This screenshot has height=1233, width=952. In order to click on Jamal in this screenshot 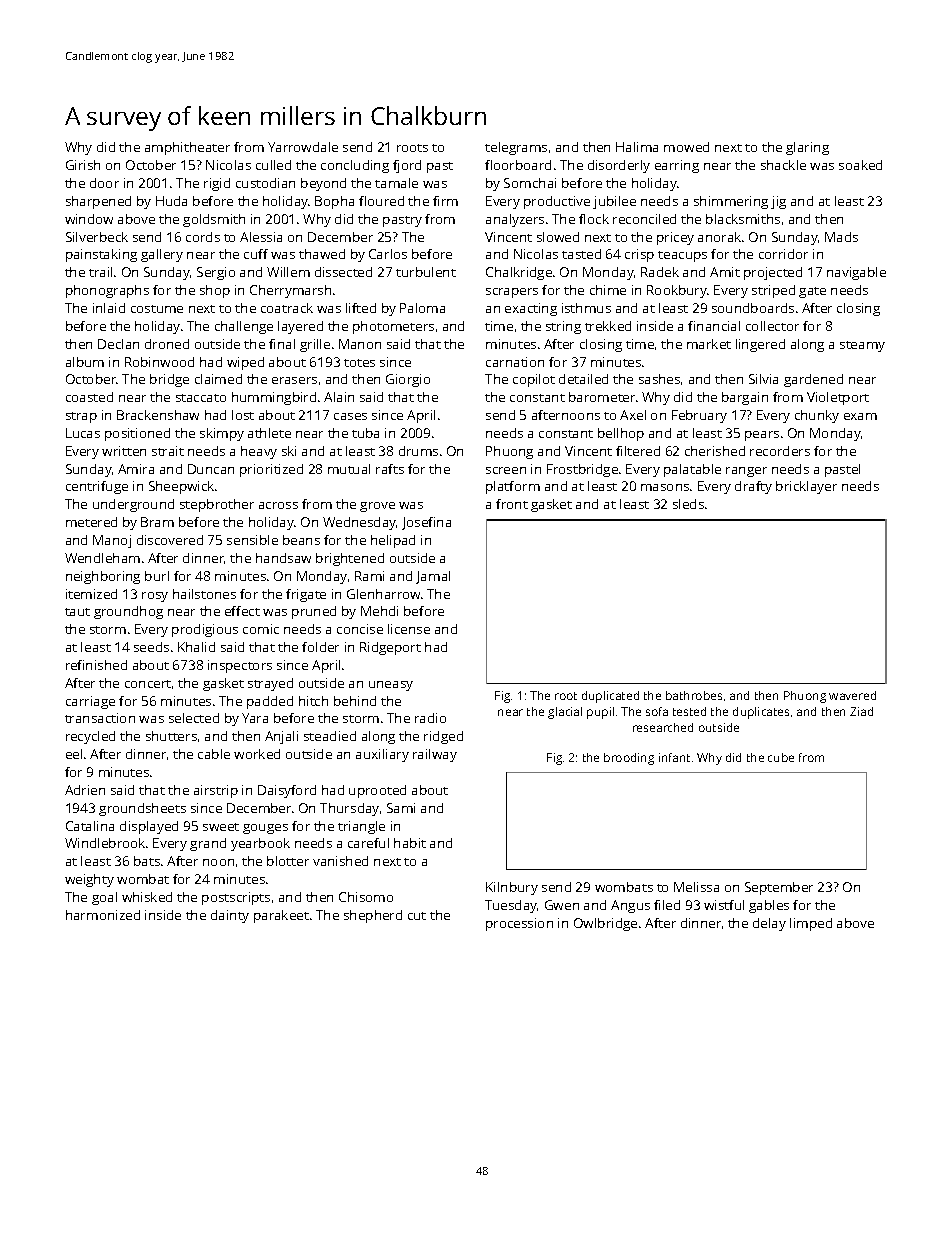, I will do `click(433, 577)`.
